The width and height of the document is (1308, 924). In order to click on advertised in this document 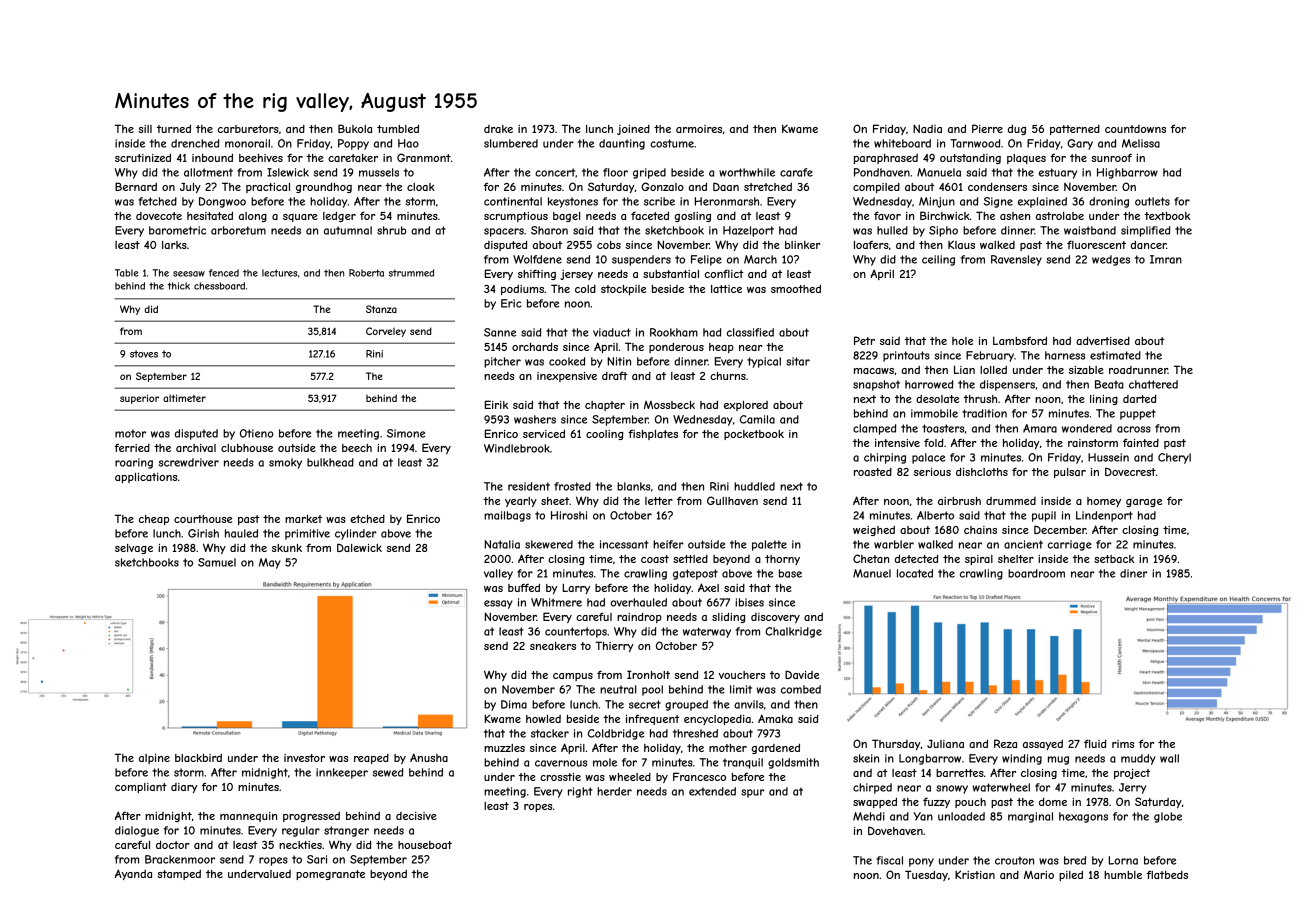, I will do `click(1103, 340)`.
